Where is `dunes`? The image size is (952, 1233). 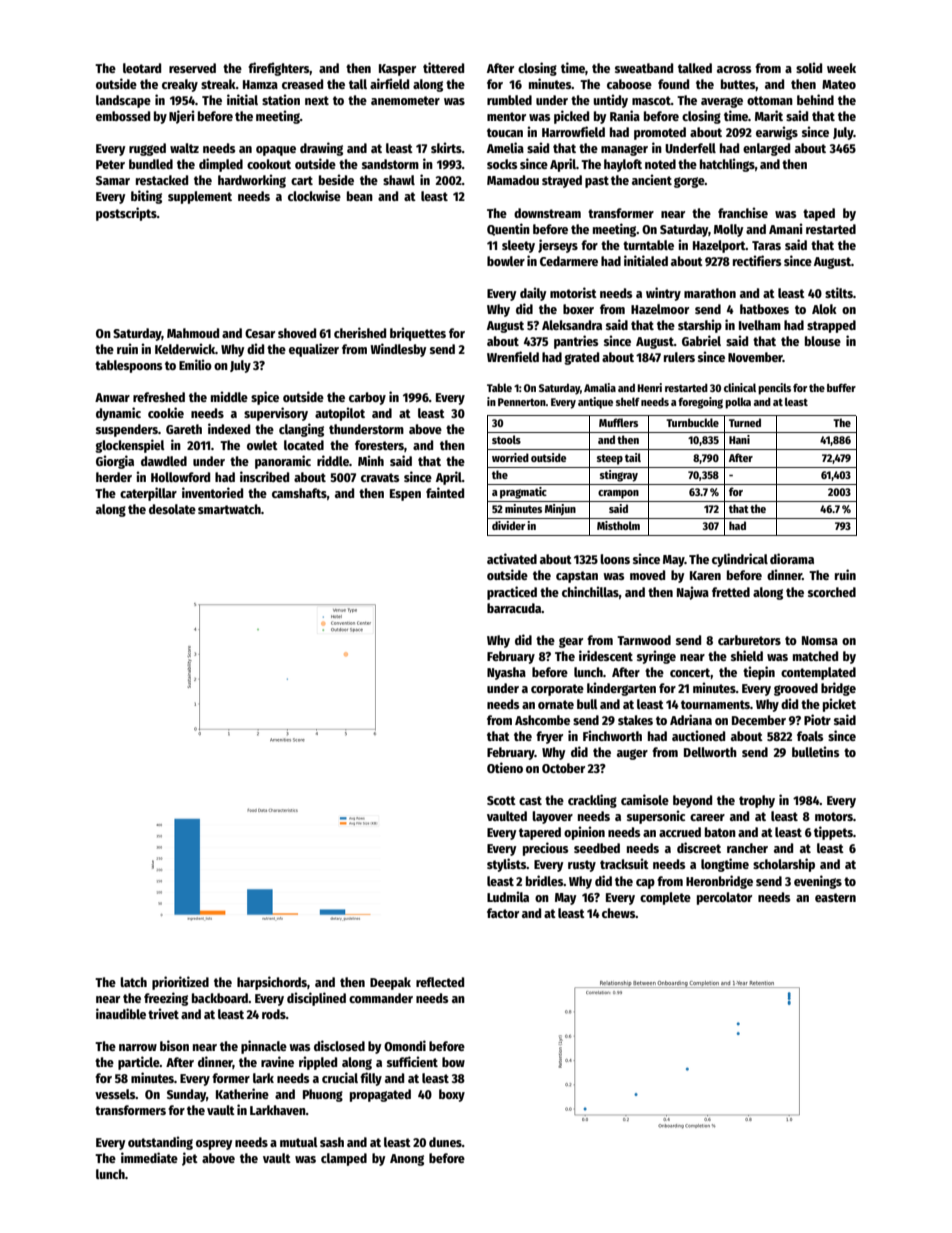 dunes is located at coordinates (445, 1142).
